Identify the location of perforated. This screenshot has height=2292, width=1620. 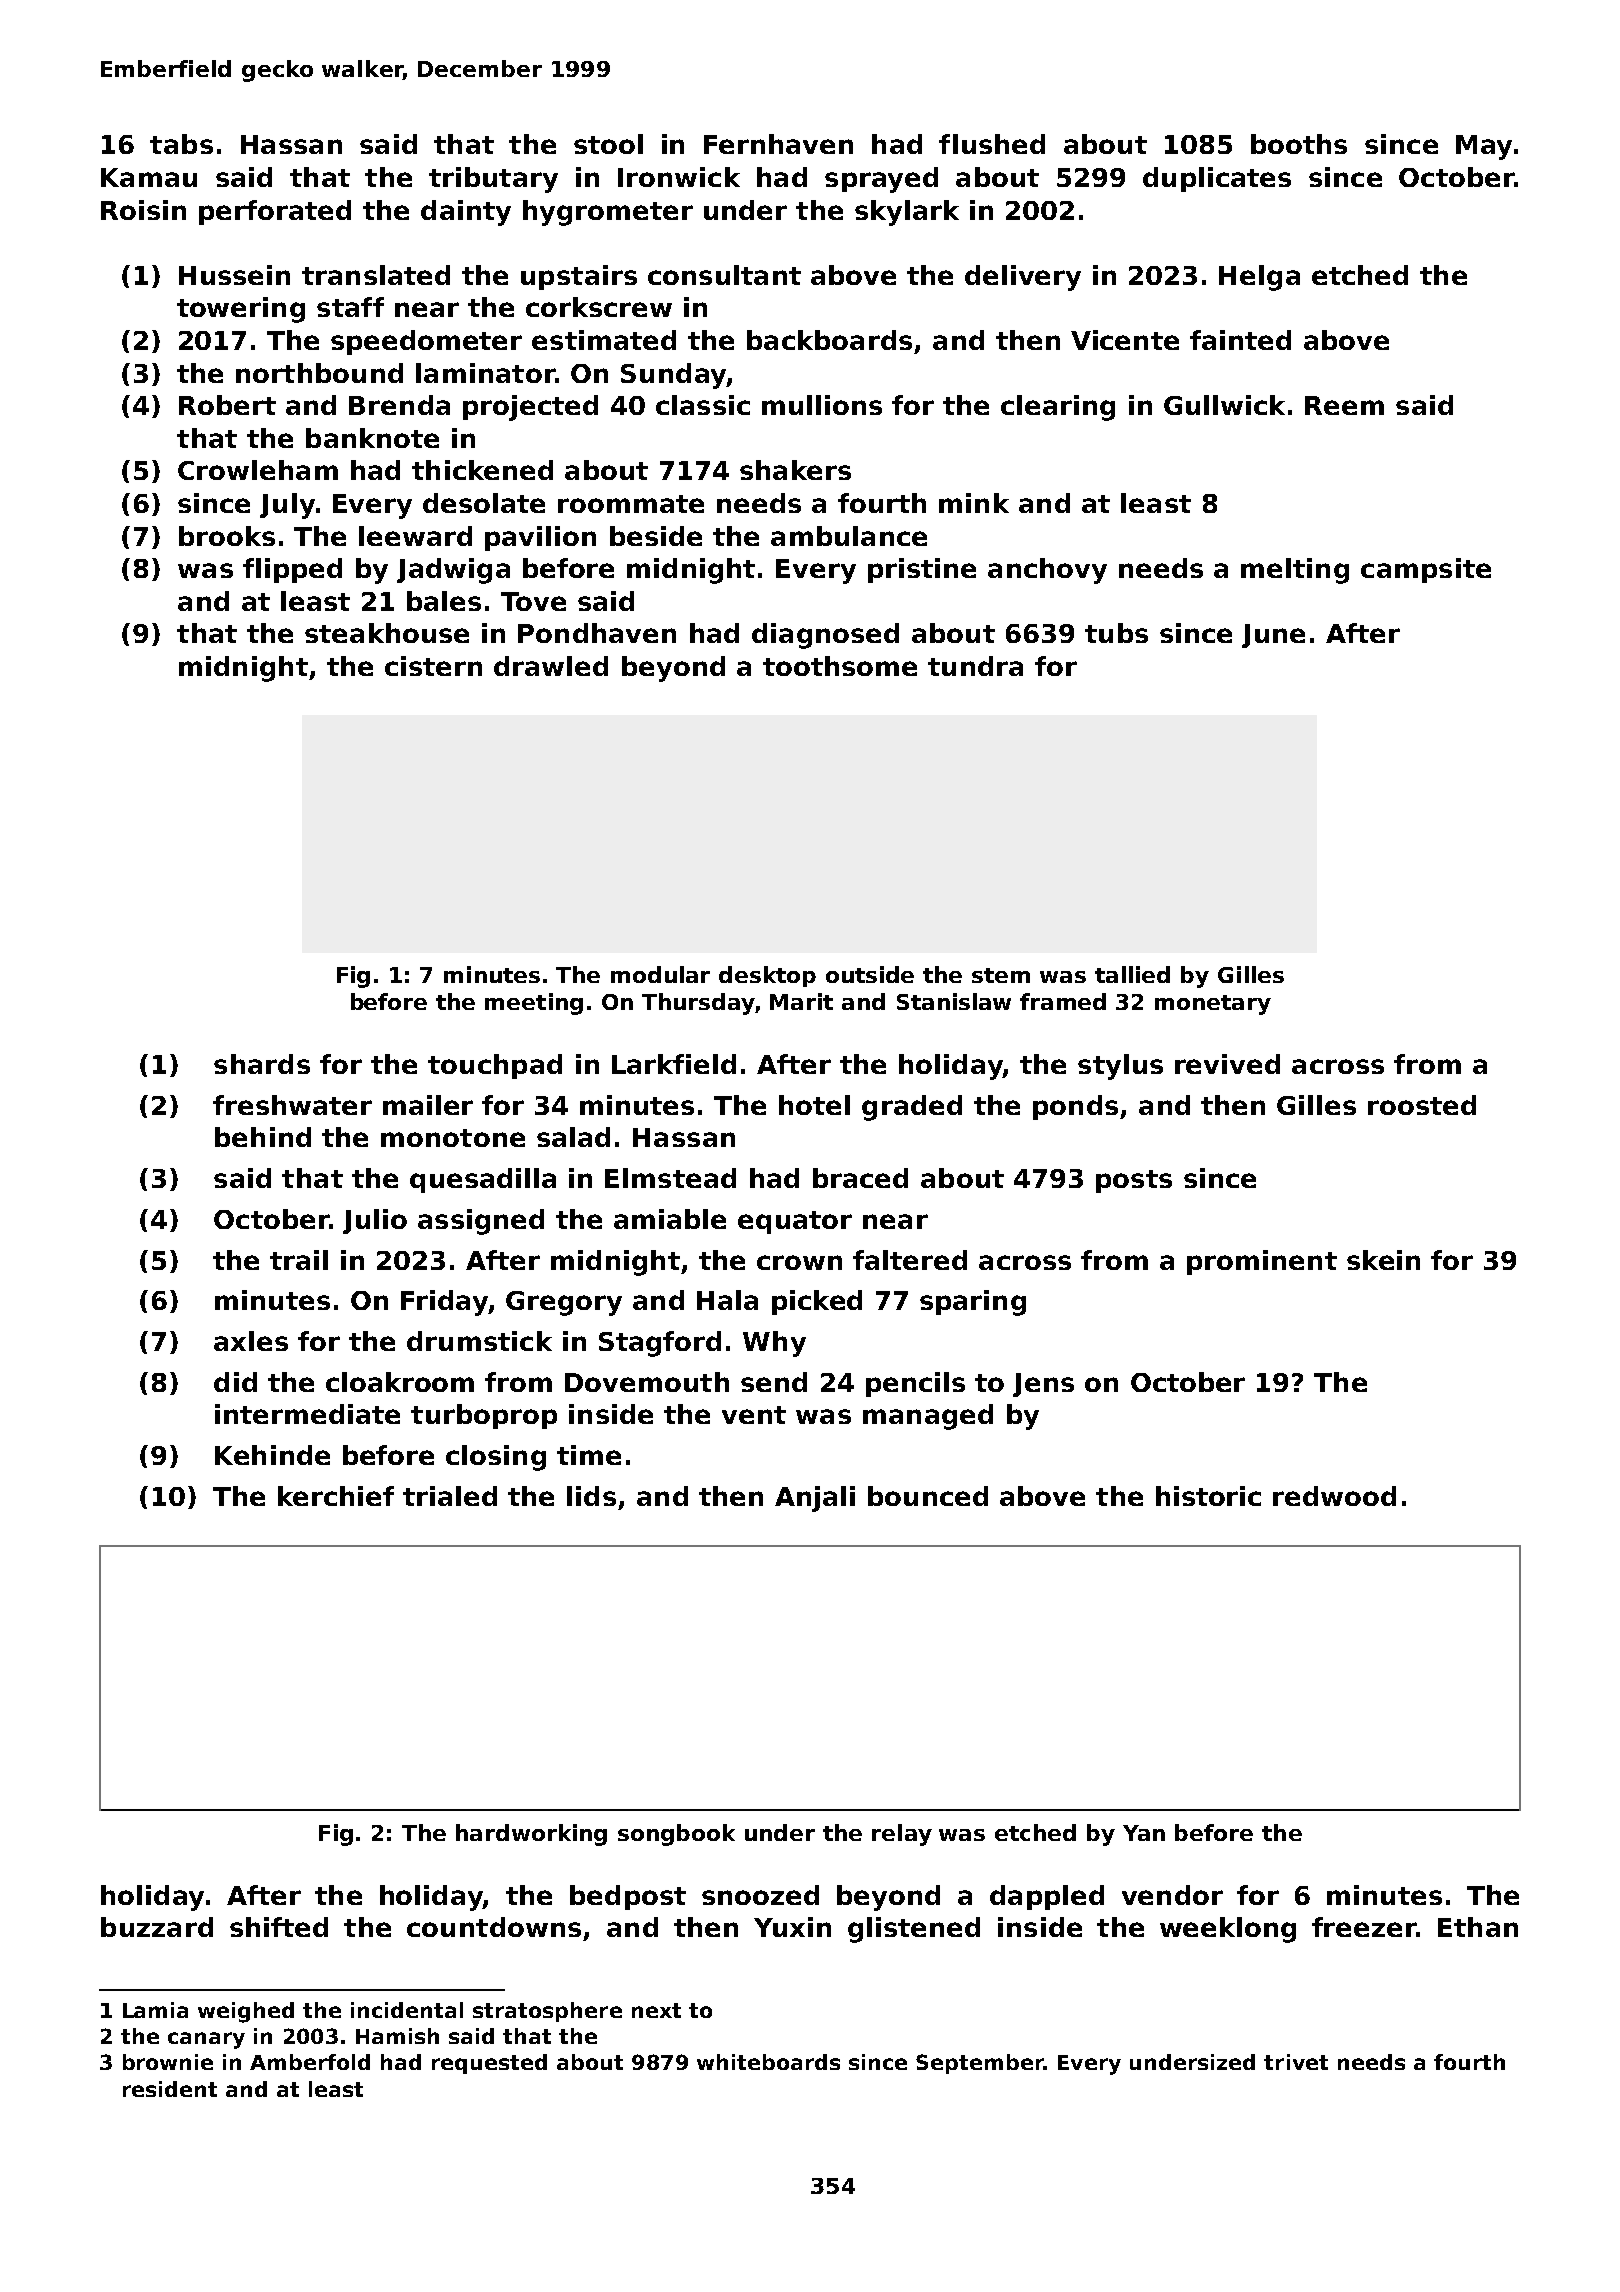
(275, 212).
